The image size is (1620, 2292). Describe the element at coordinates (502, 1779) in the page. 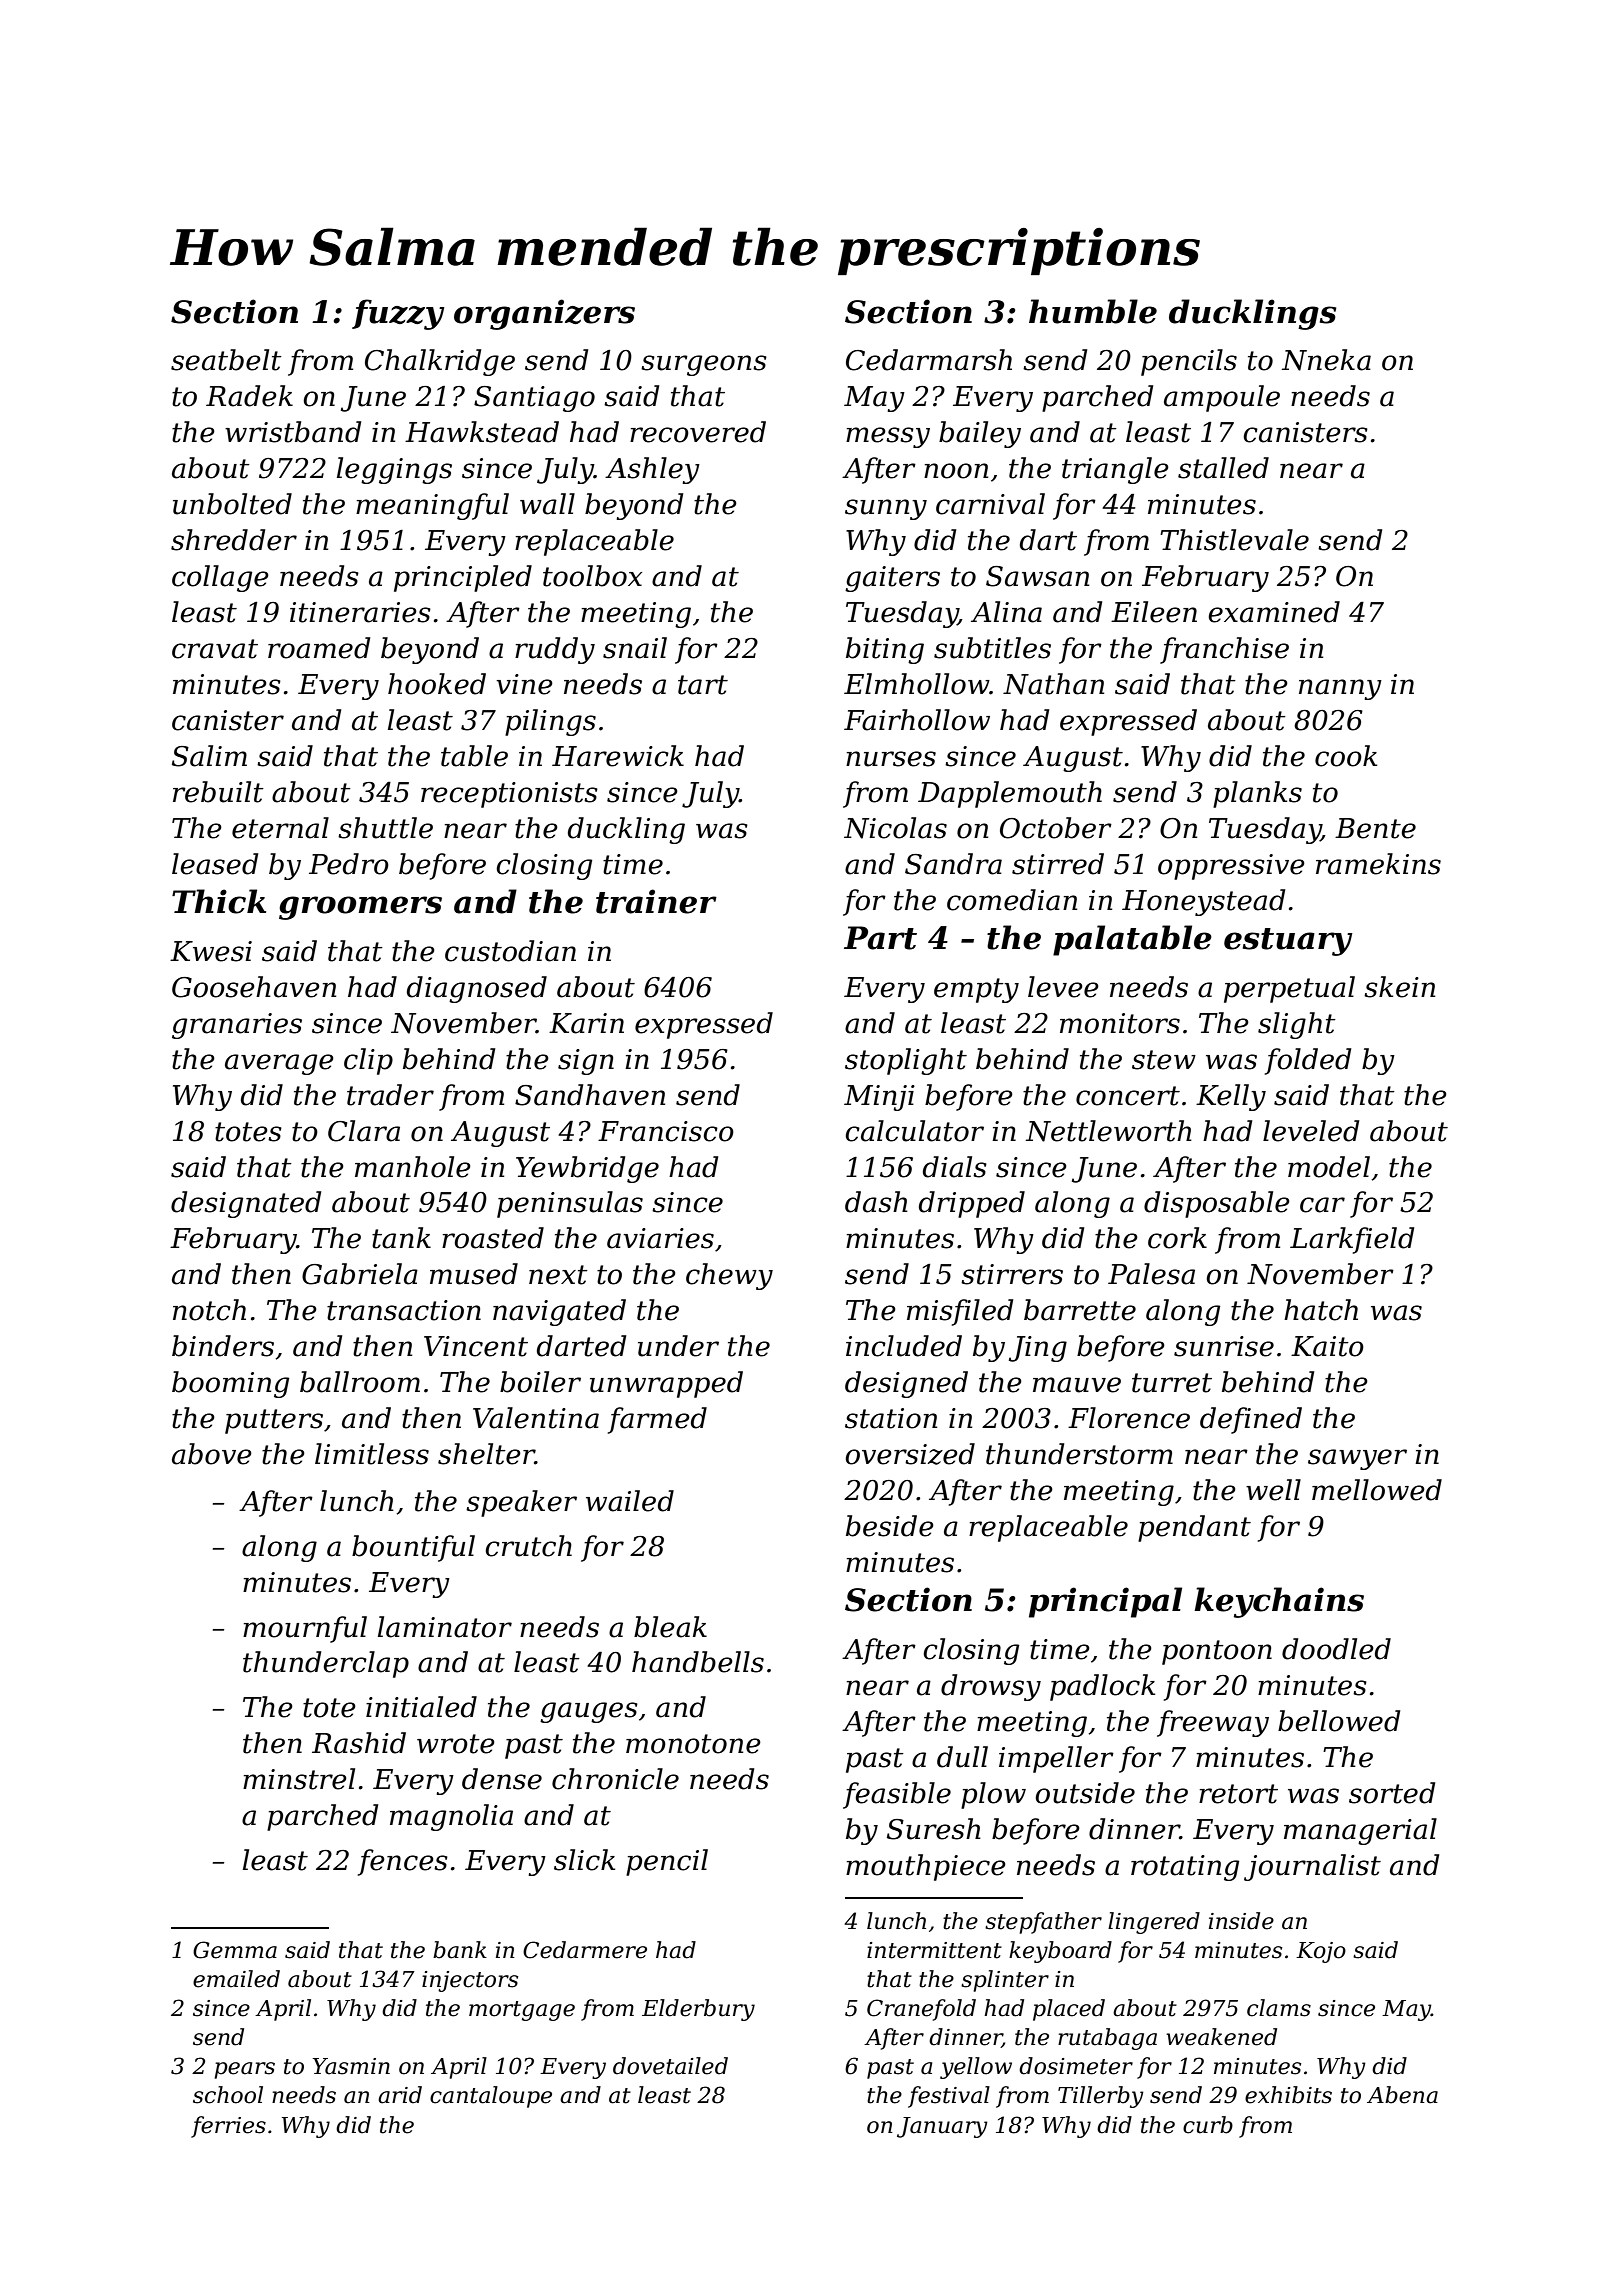

I see `dense` at that location.
